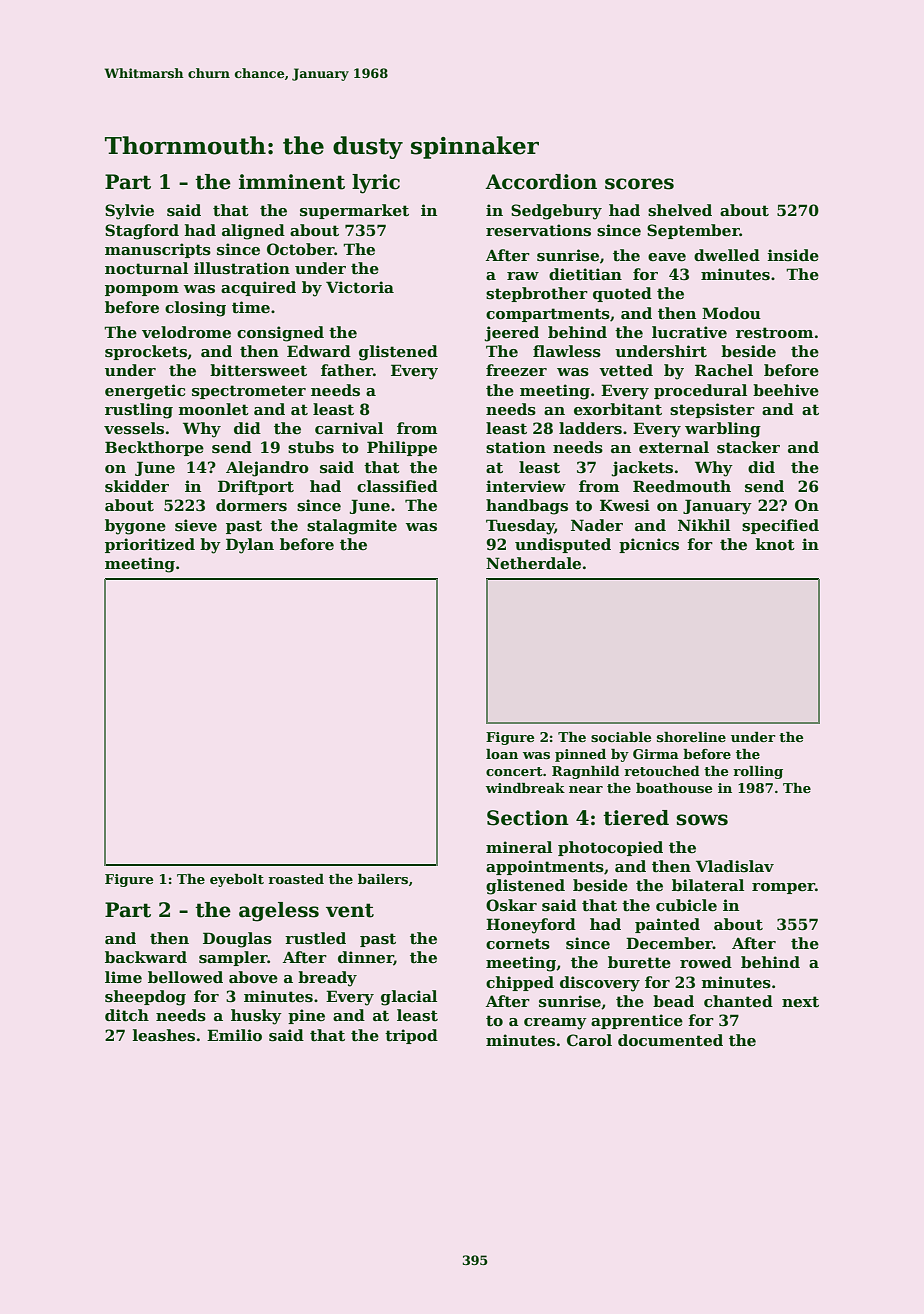 Image resolution: width=924 pixels, height=1314 pixels. Describe the element at coordinates (533, 563) in the document. I see `Netherdale` at that location.
